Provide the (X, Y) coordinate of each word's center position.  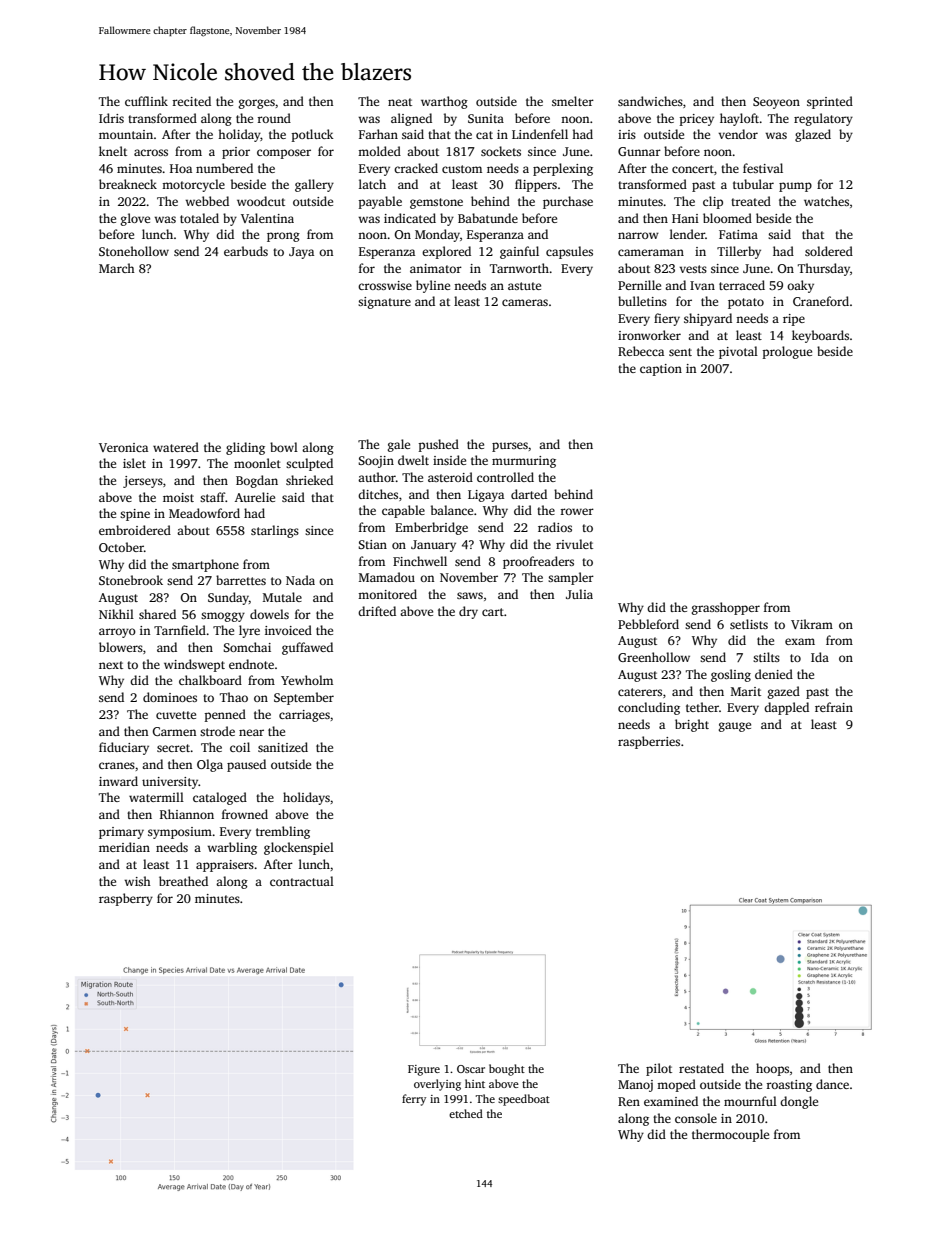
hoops (772, 1069)
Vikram (812, 624)
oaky (800, 286)
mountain (126, 134)
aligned (411, 119)
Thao (234, 697)
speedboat (524, 1100)
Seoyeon (776, 103)
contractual (302, 881)
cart (493, 612)
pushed (438, 445)
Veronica (123, 447)
